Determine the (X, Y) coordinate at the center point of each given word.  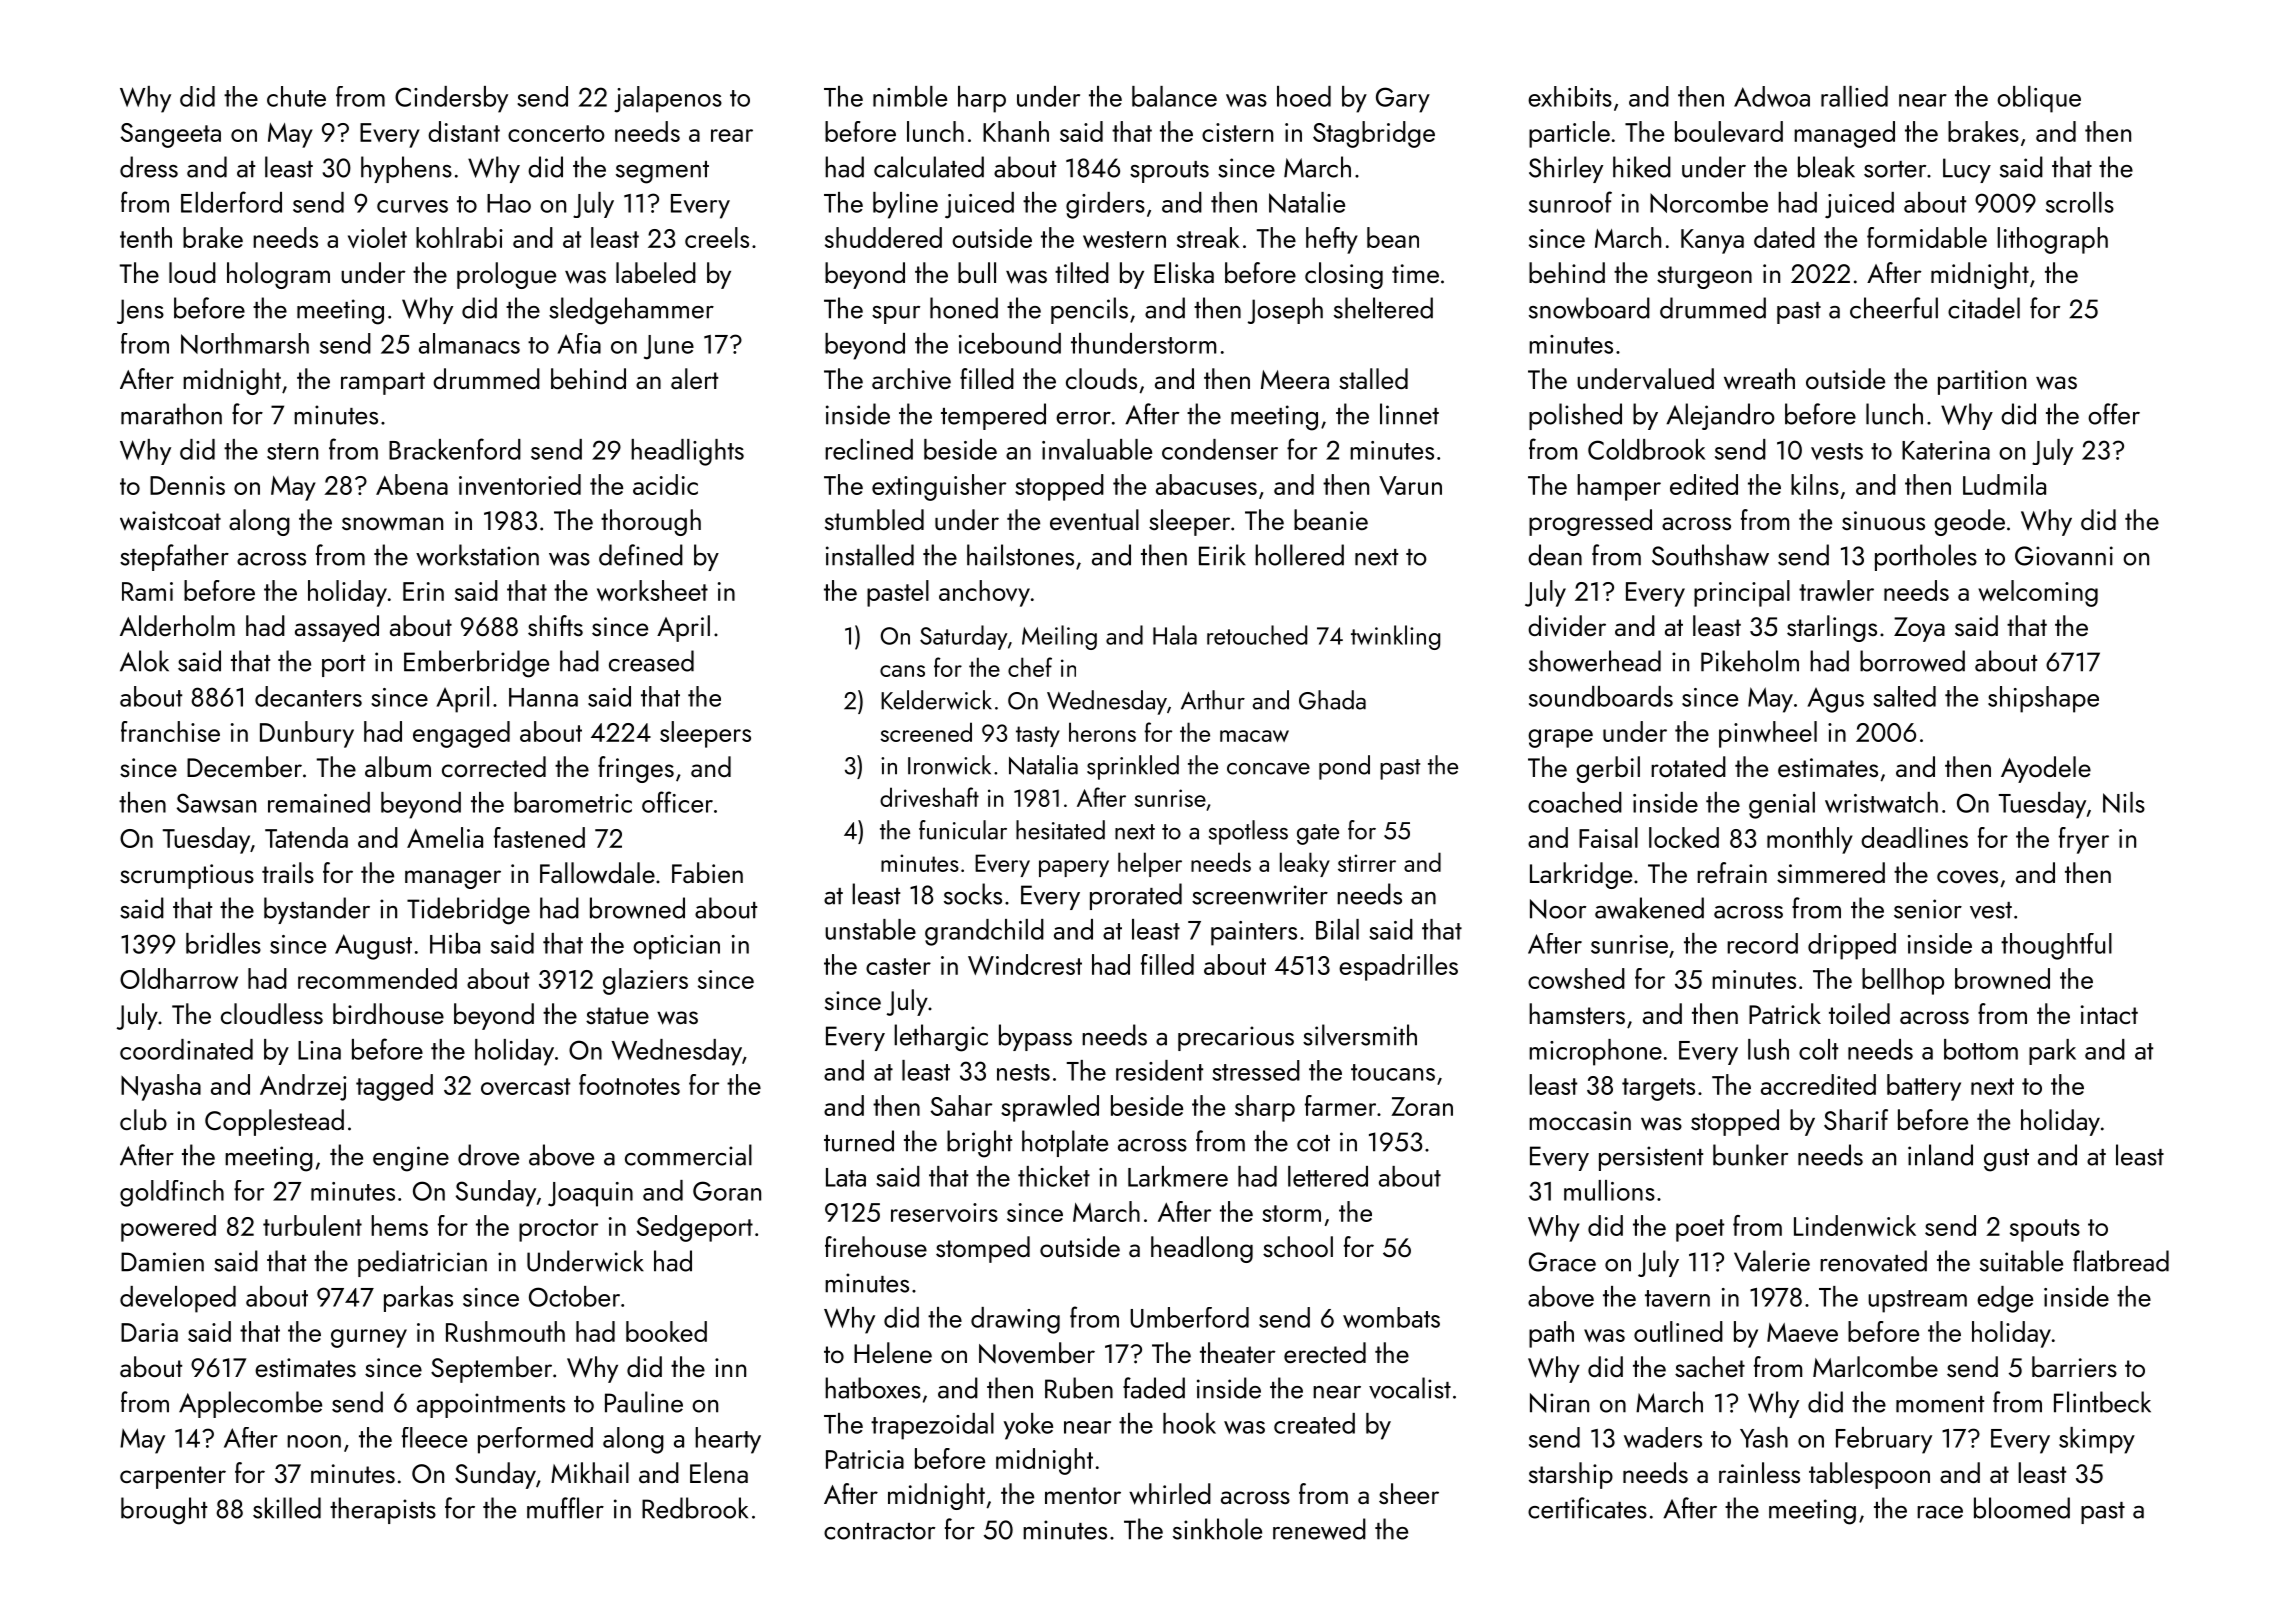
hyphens (406, 169)
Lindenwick (1855, 1225)
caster (898, 966)
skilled (287, 1508)
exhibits (1570, 96)
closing (1344, 275)
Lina (319, 1050)
